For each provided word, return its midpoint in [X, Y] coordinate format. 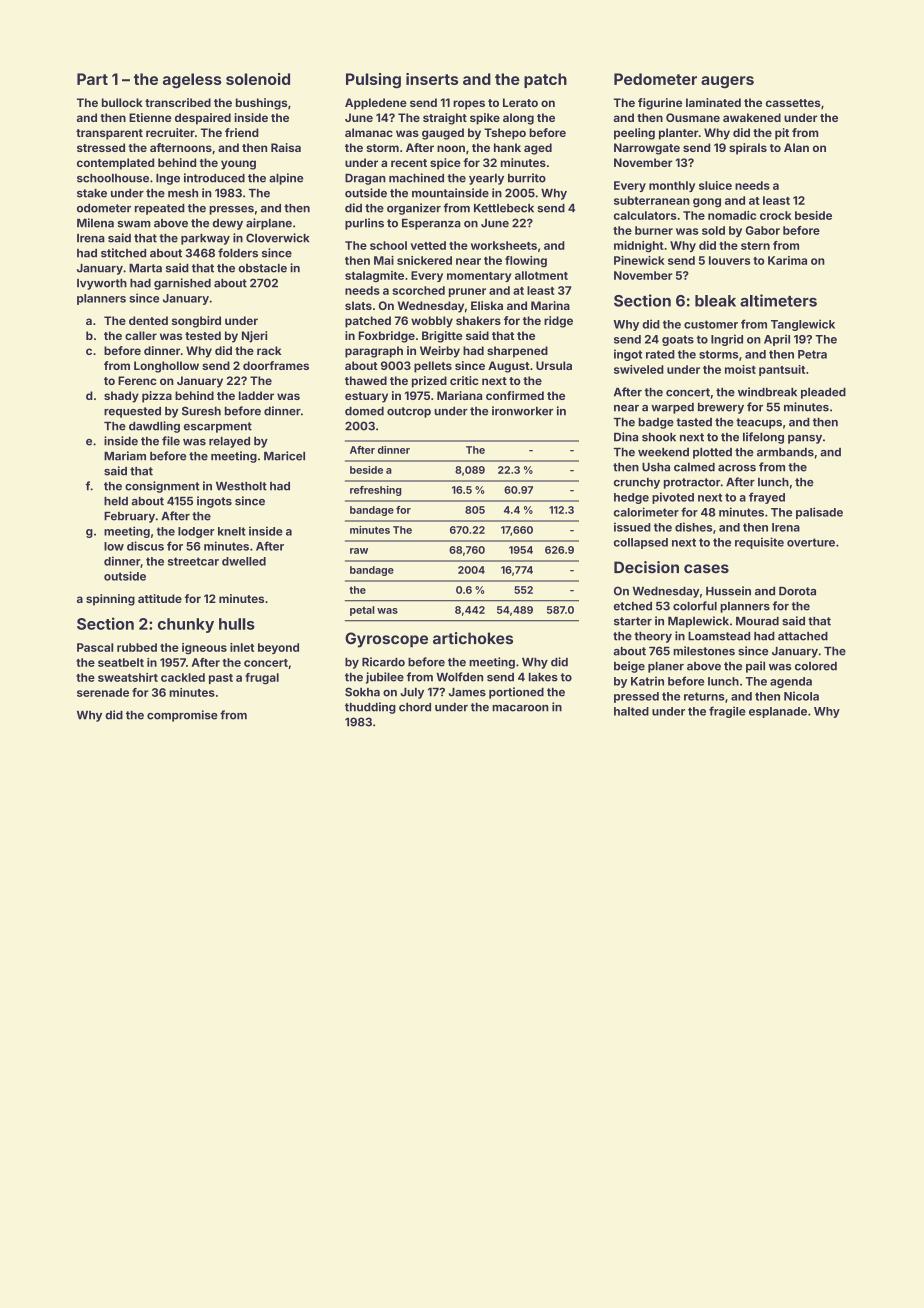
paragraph [374, 352]
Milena [95, 223]
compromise [182, 716]
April [777, 340]
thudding [370, 708]
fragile [727, 712]
